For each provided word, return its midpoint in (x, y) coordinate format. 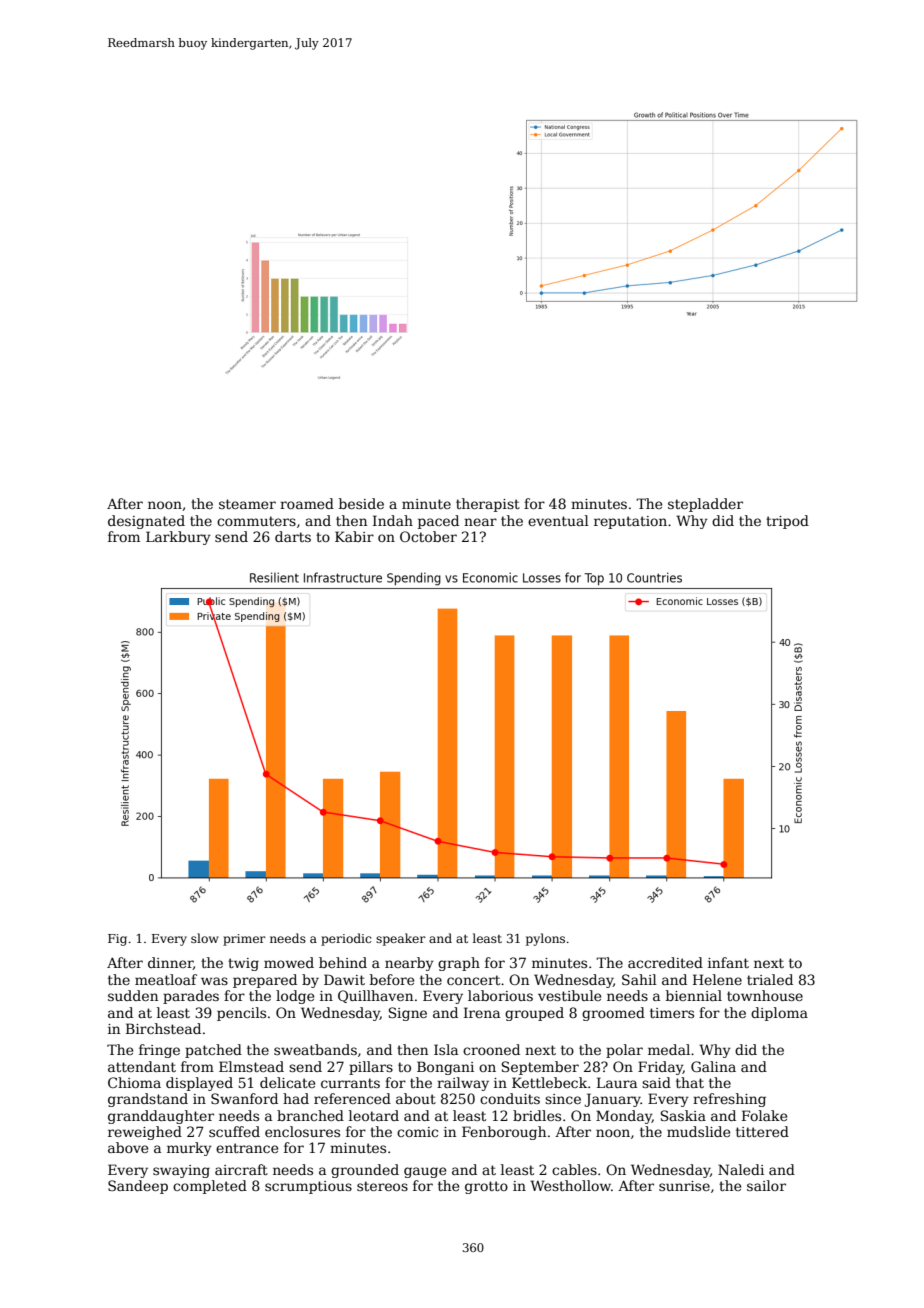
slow (205, 938)
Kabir (354, 536)
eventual (558, 520)
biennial (694, 995)
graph (459, 964)
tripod (787, 522)
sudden (133, 995)
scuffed (234, 1131)
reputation (630, 522)
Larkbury (178, 538)
